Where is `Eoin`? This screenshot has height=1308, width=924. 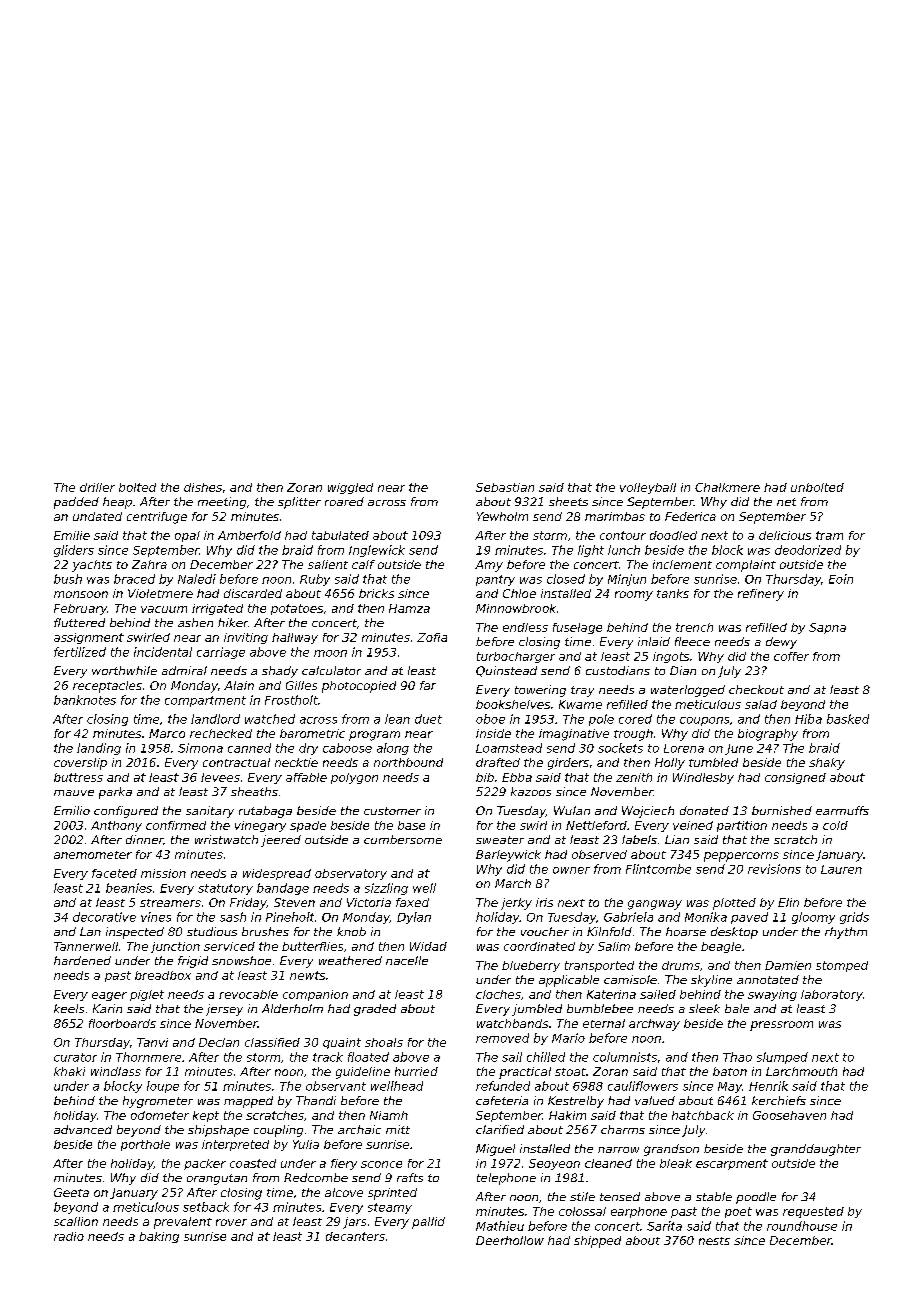 Eoin is located at coordinates (841, 579).
